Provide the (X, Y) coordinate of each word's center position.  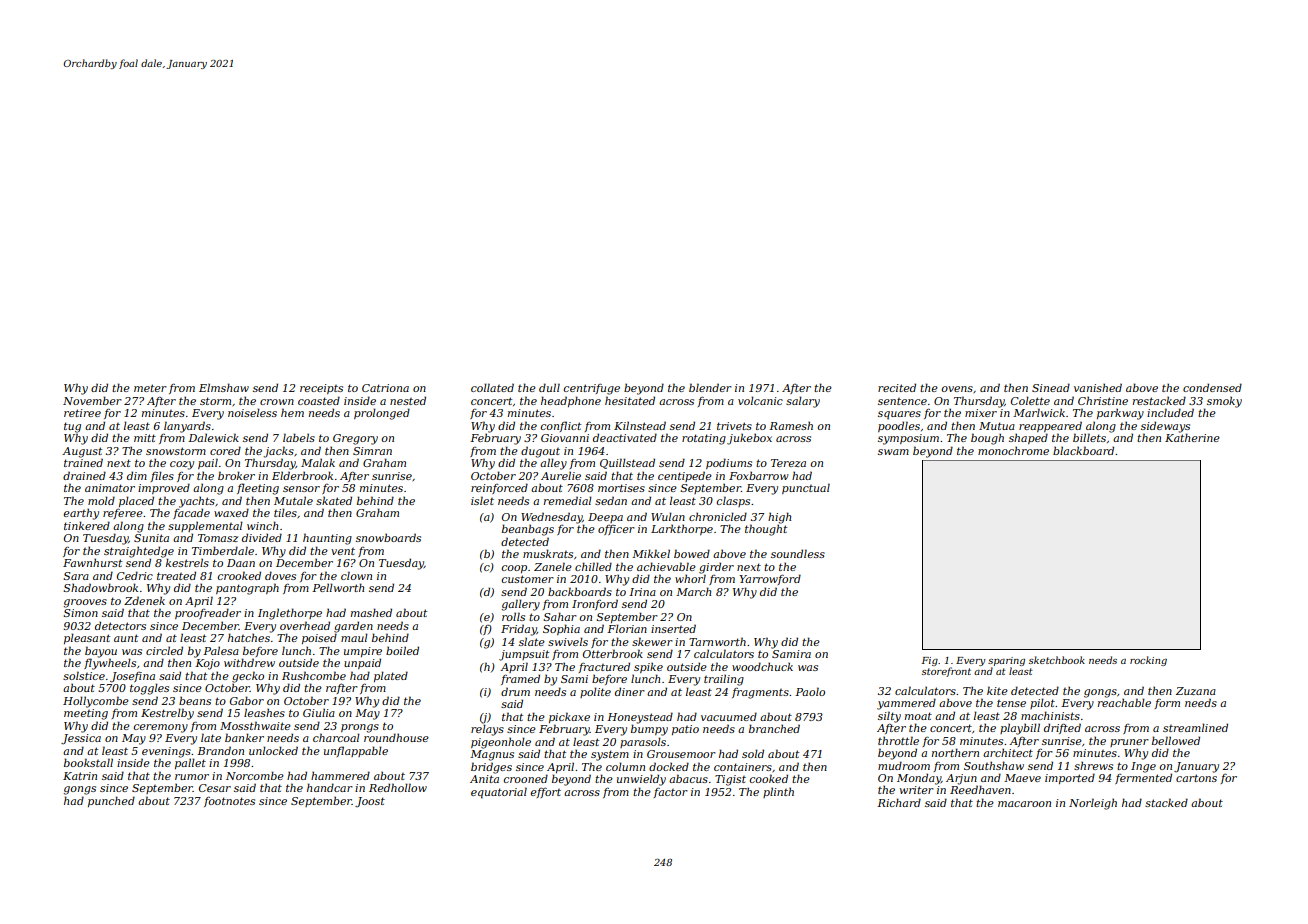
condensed (1212, 387)
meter (150, 388)
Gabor (247, 700)
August (82, 452)
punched (111, 801)
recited (897, 387)
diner (630, 691)
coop (514, 569)
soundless (798, 553)
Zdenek (144, 600)
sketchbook (1057, 660)
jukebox (749, 439)
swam (893, 452)
